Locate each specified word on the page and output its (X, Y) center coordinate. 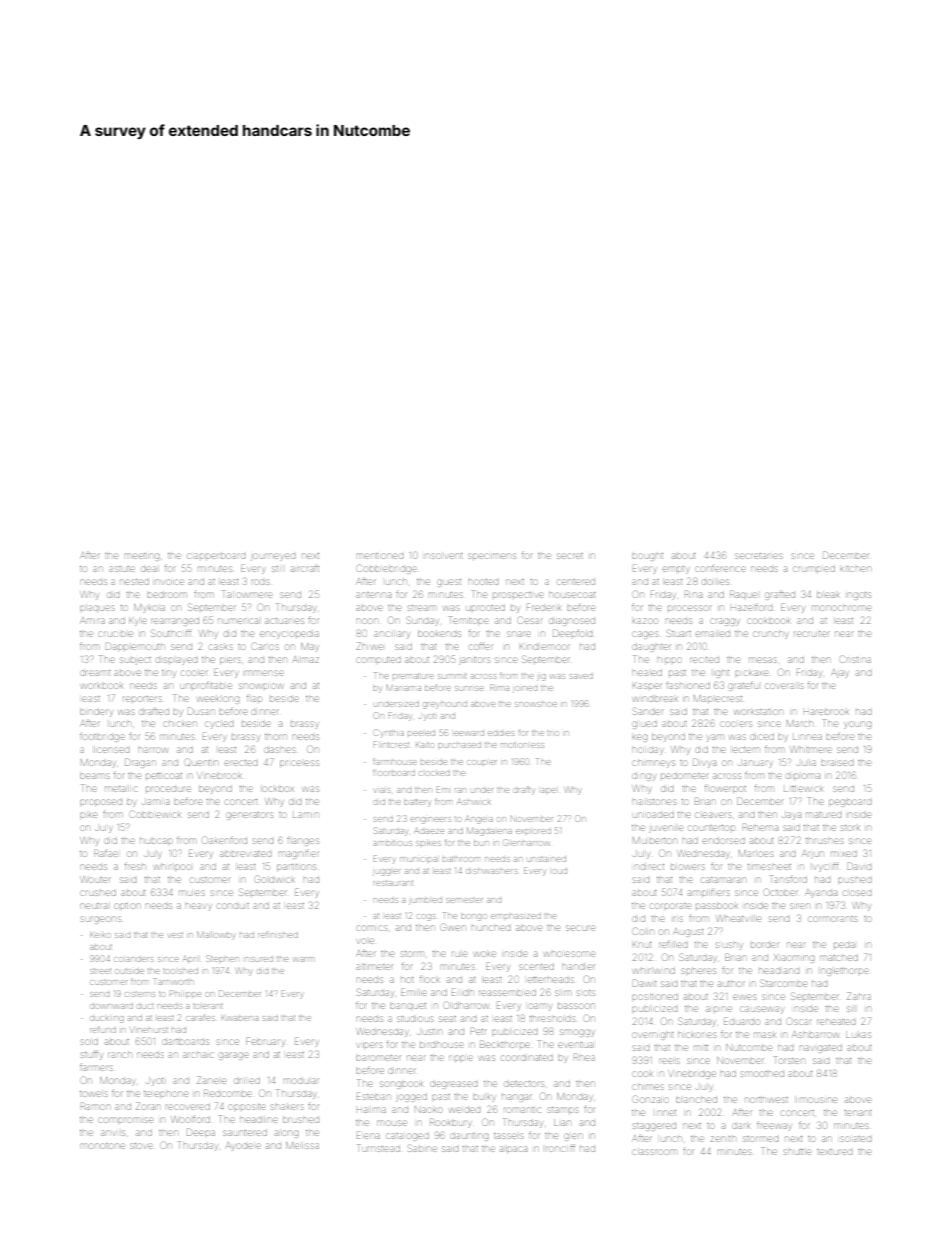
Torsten (789, 1060)
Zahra (859, 996)
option (127, 906)
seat (447, 1019)
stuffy (91, 1055)
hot (407, 980)
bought (647, 557)
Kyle (137, 622)
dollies (715, 582)
